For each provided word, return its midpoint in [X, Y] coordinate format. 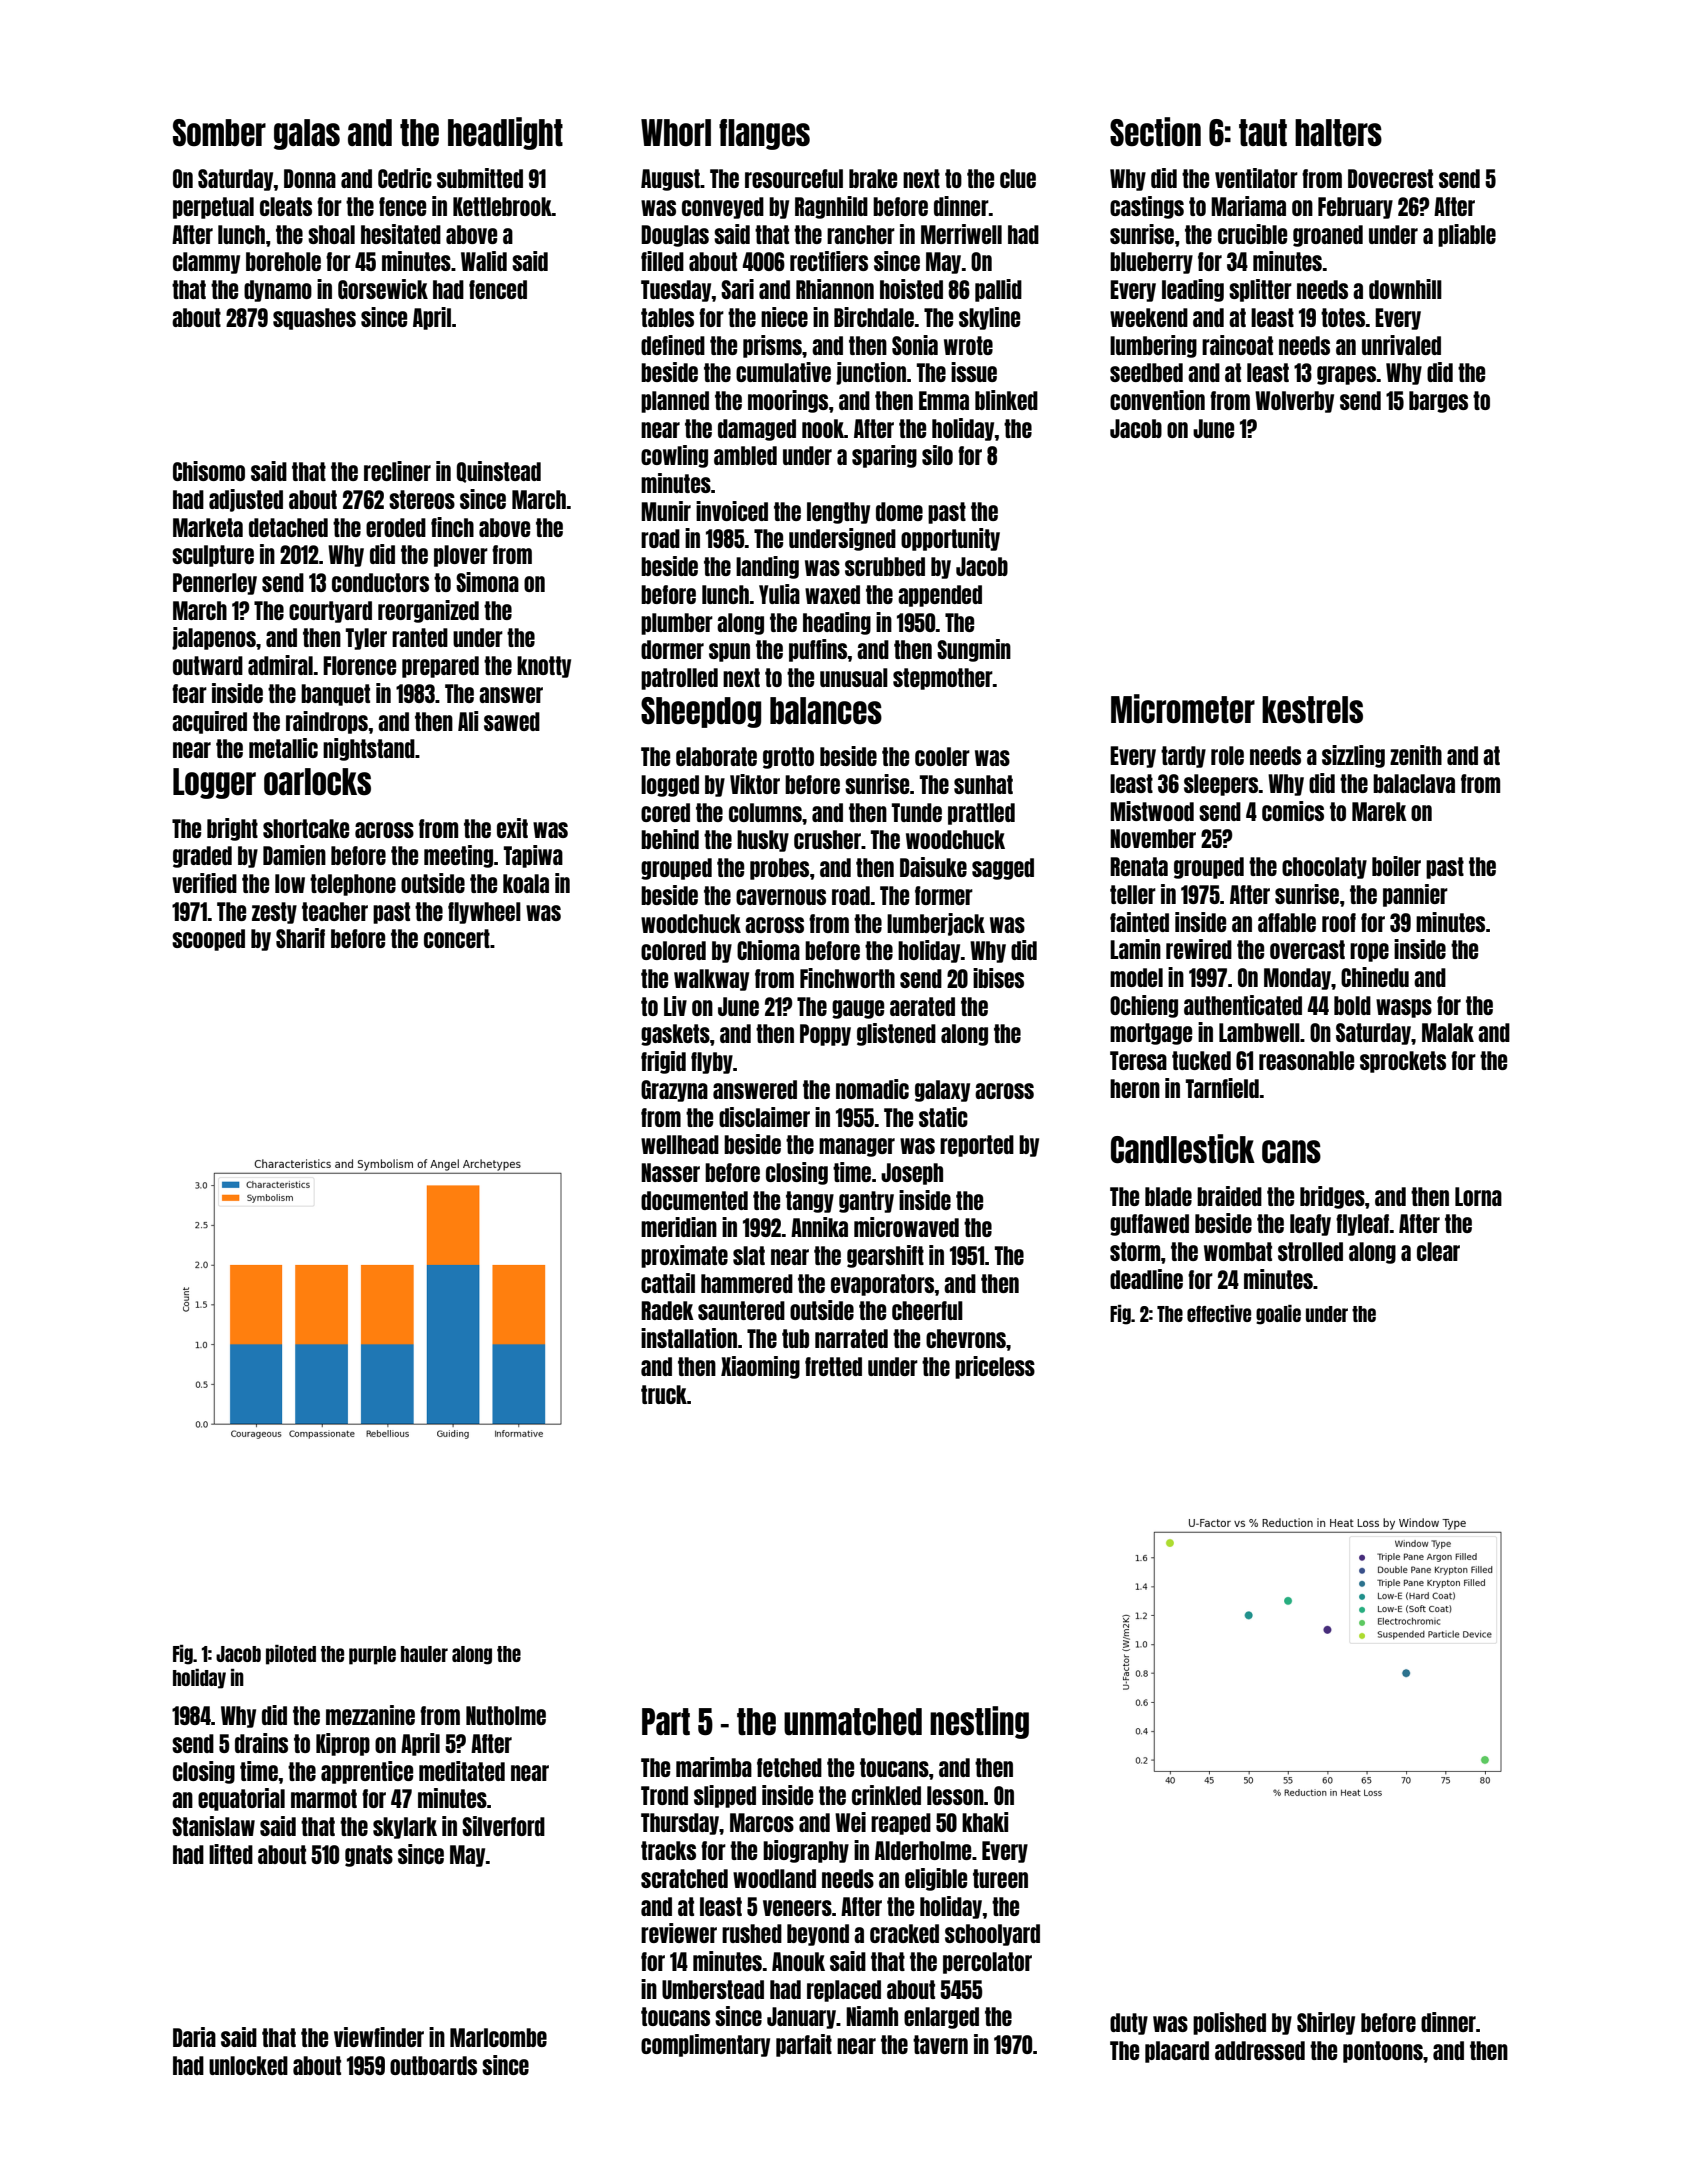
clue [1018, 178]
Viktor [755, 784]
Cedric [405, 178]
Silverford [503, 1826]
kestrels [1312, 710]
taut [1263, 132]
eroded [396, 527]
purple [372, 1655]
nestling [979, 1722]
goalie [1278, 1315]
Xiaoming [760, 1367]
